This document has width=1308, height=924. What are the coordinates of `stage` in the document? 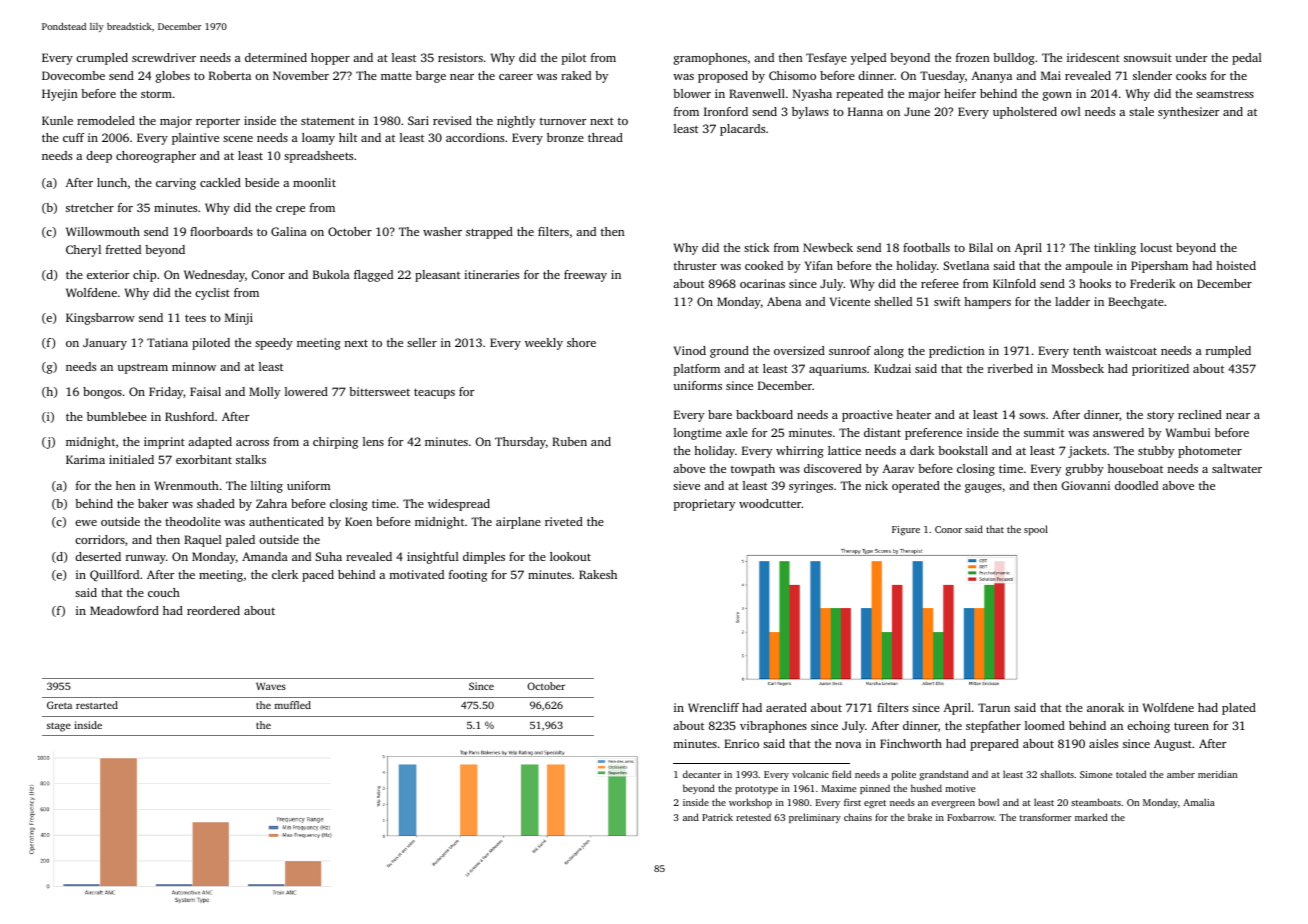 It's located at (59, 727).
